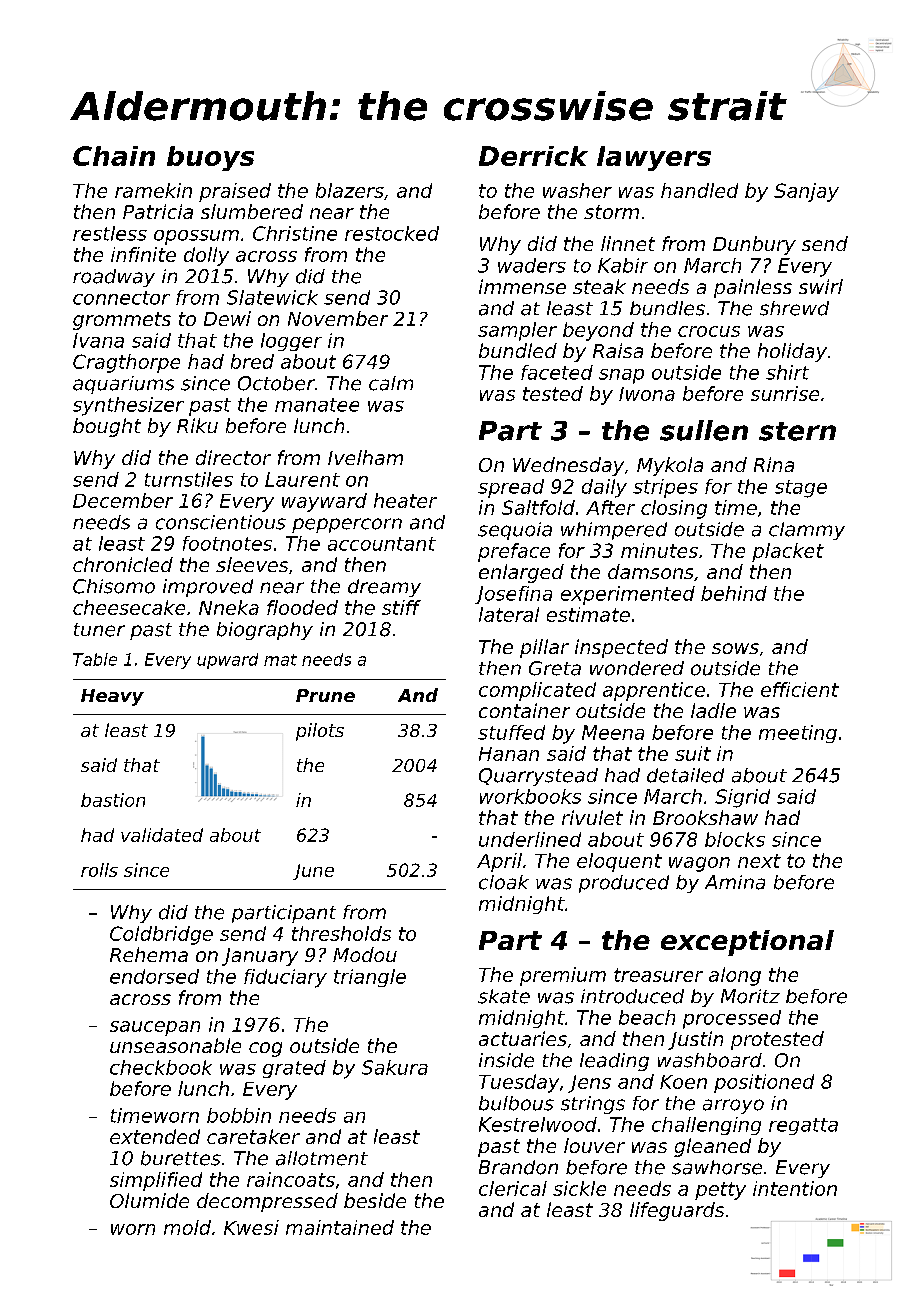 The width and height of the image is (924, 1311). What do you see at coordinates (265, 1049) in the image?
I see `cog` at bounding box center [265, 1049].
